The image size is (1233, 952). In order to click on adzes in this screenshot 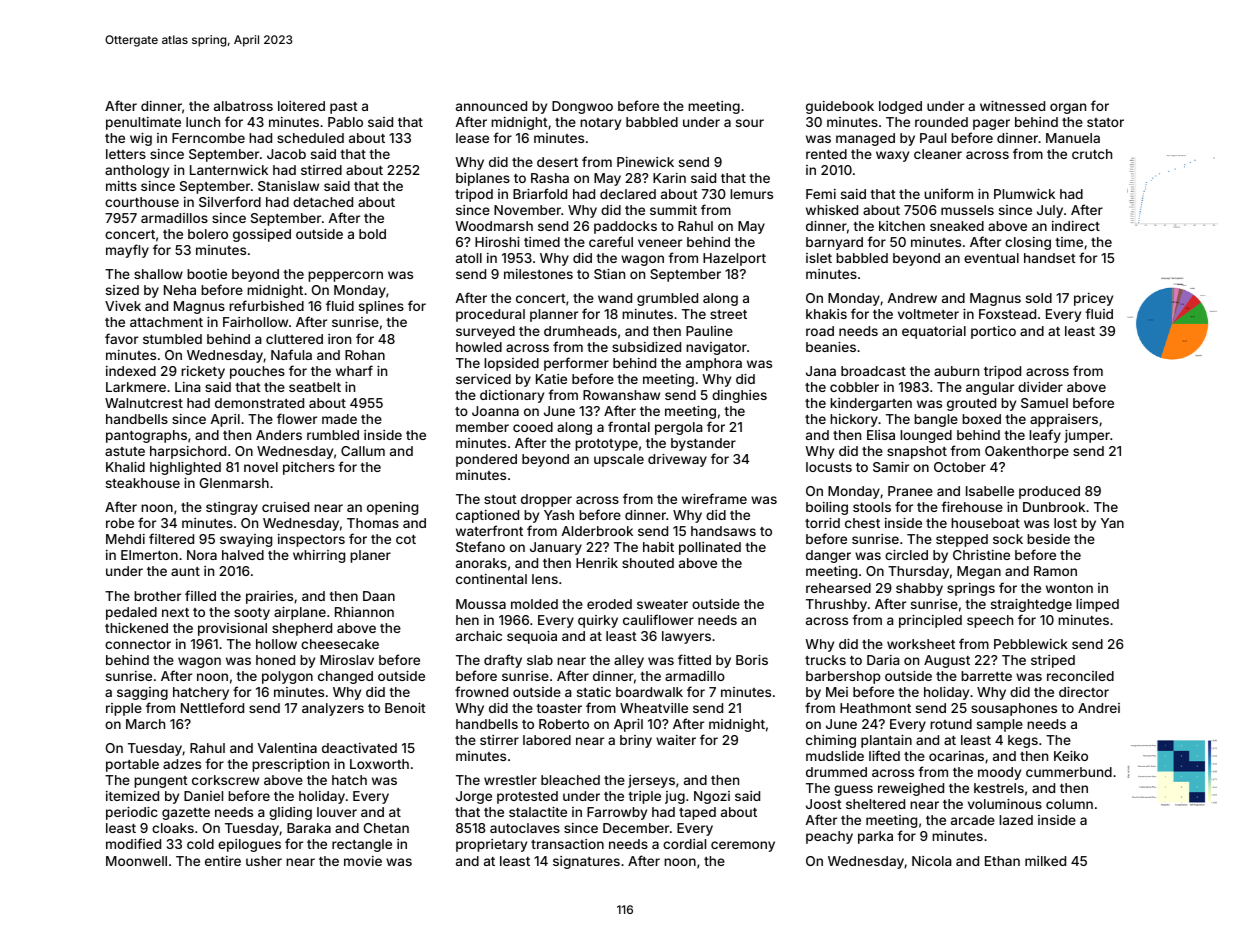, I will do `click(182, 764)`.
